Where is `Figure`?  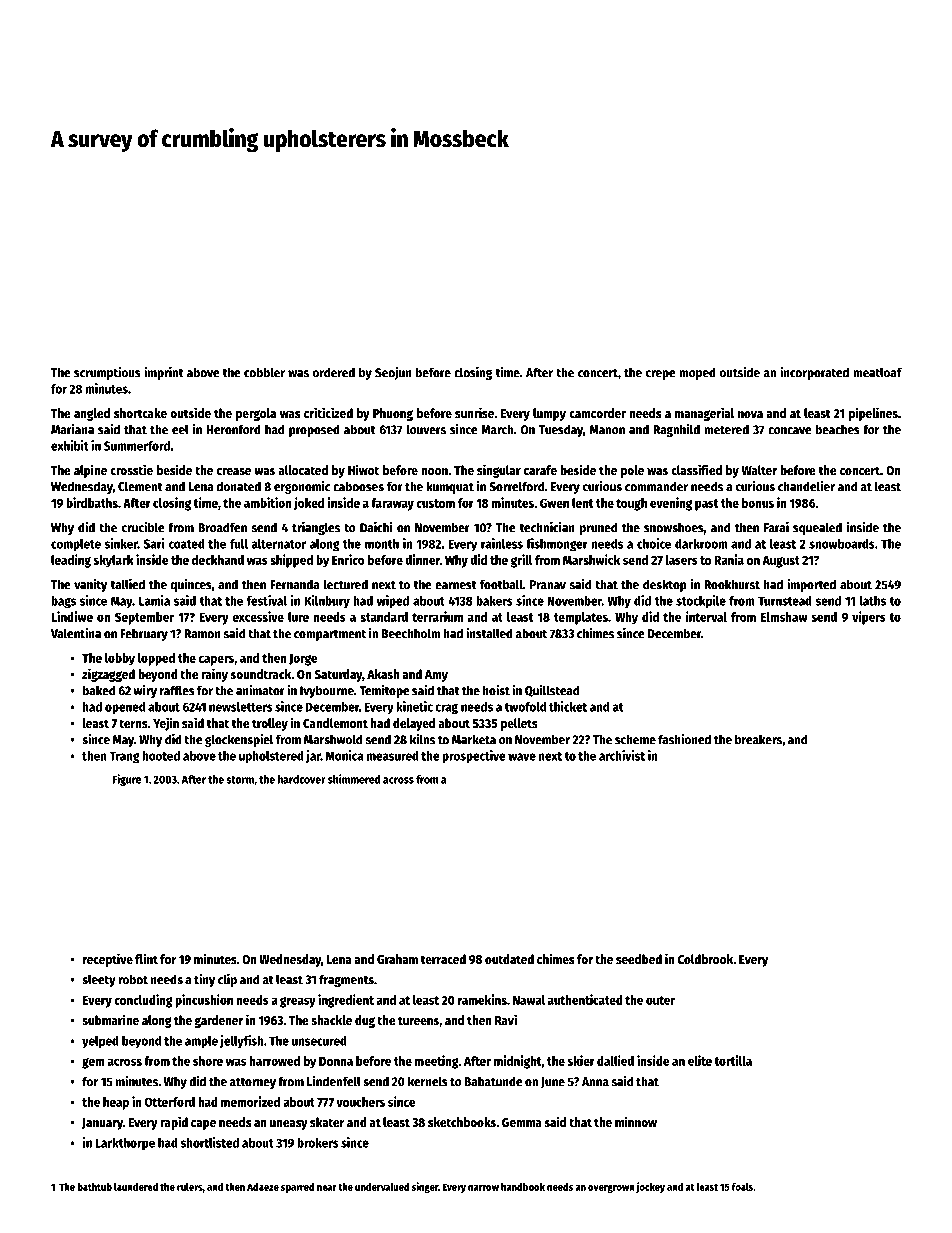 Figure is located at coordinates (127, 780).
